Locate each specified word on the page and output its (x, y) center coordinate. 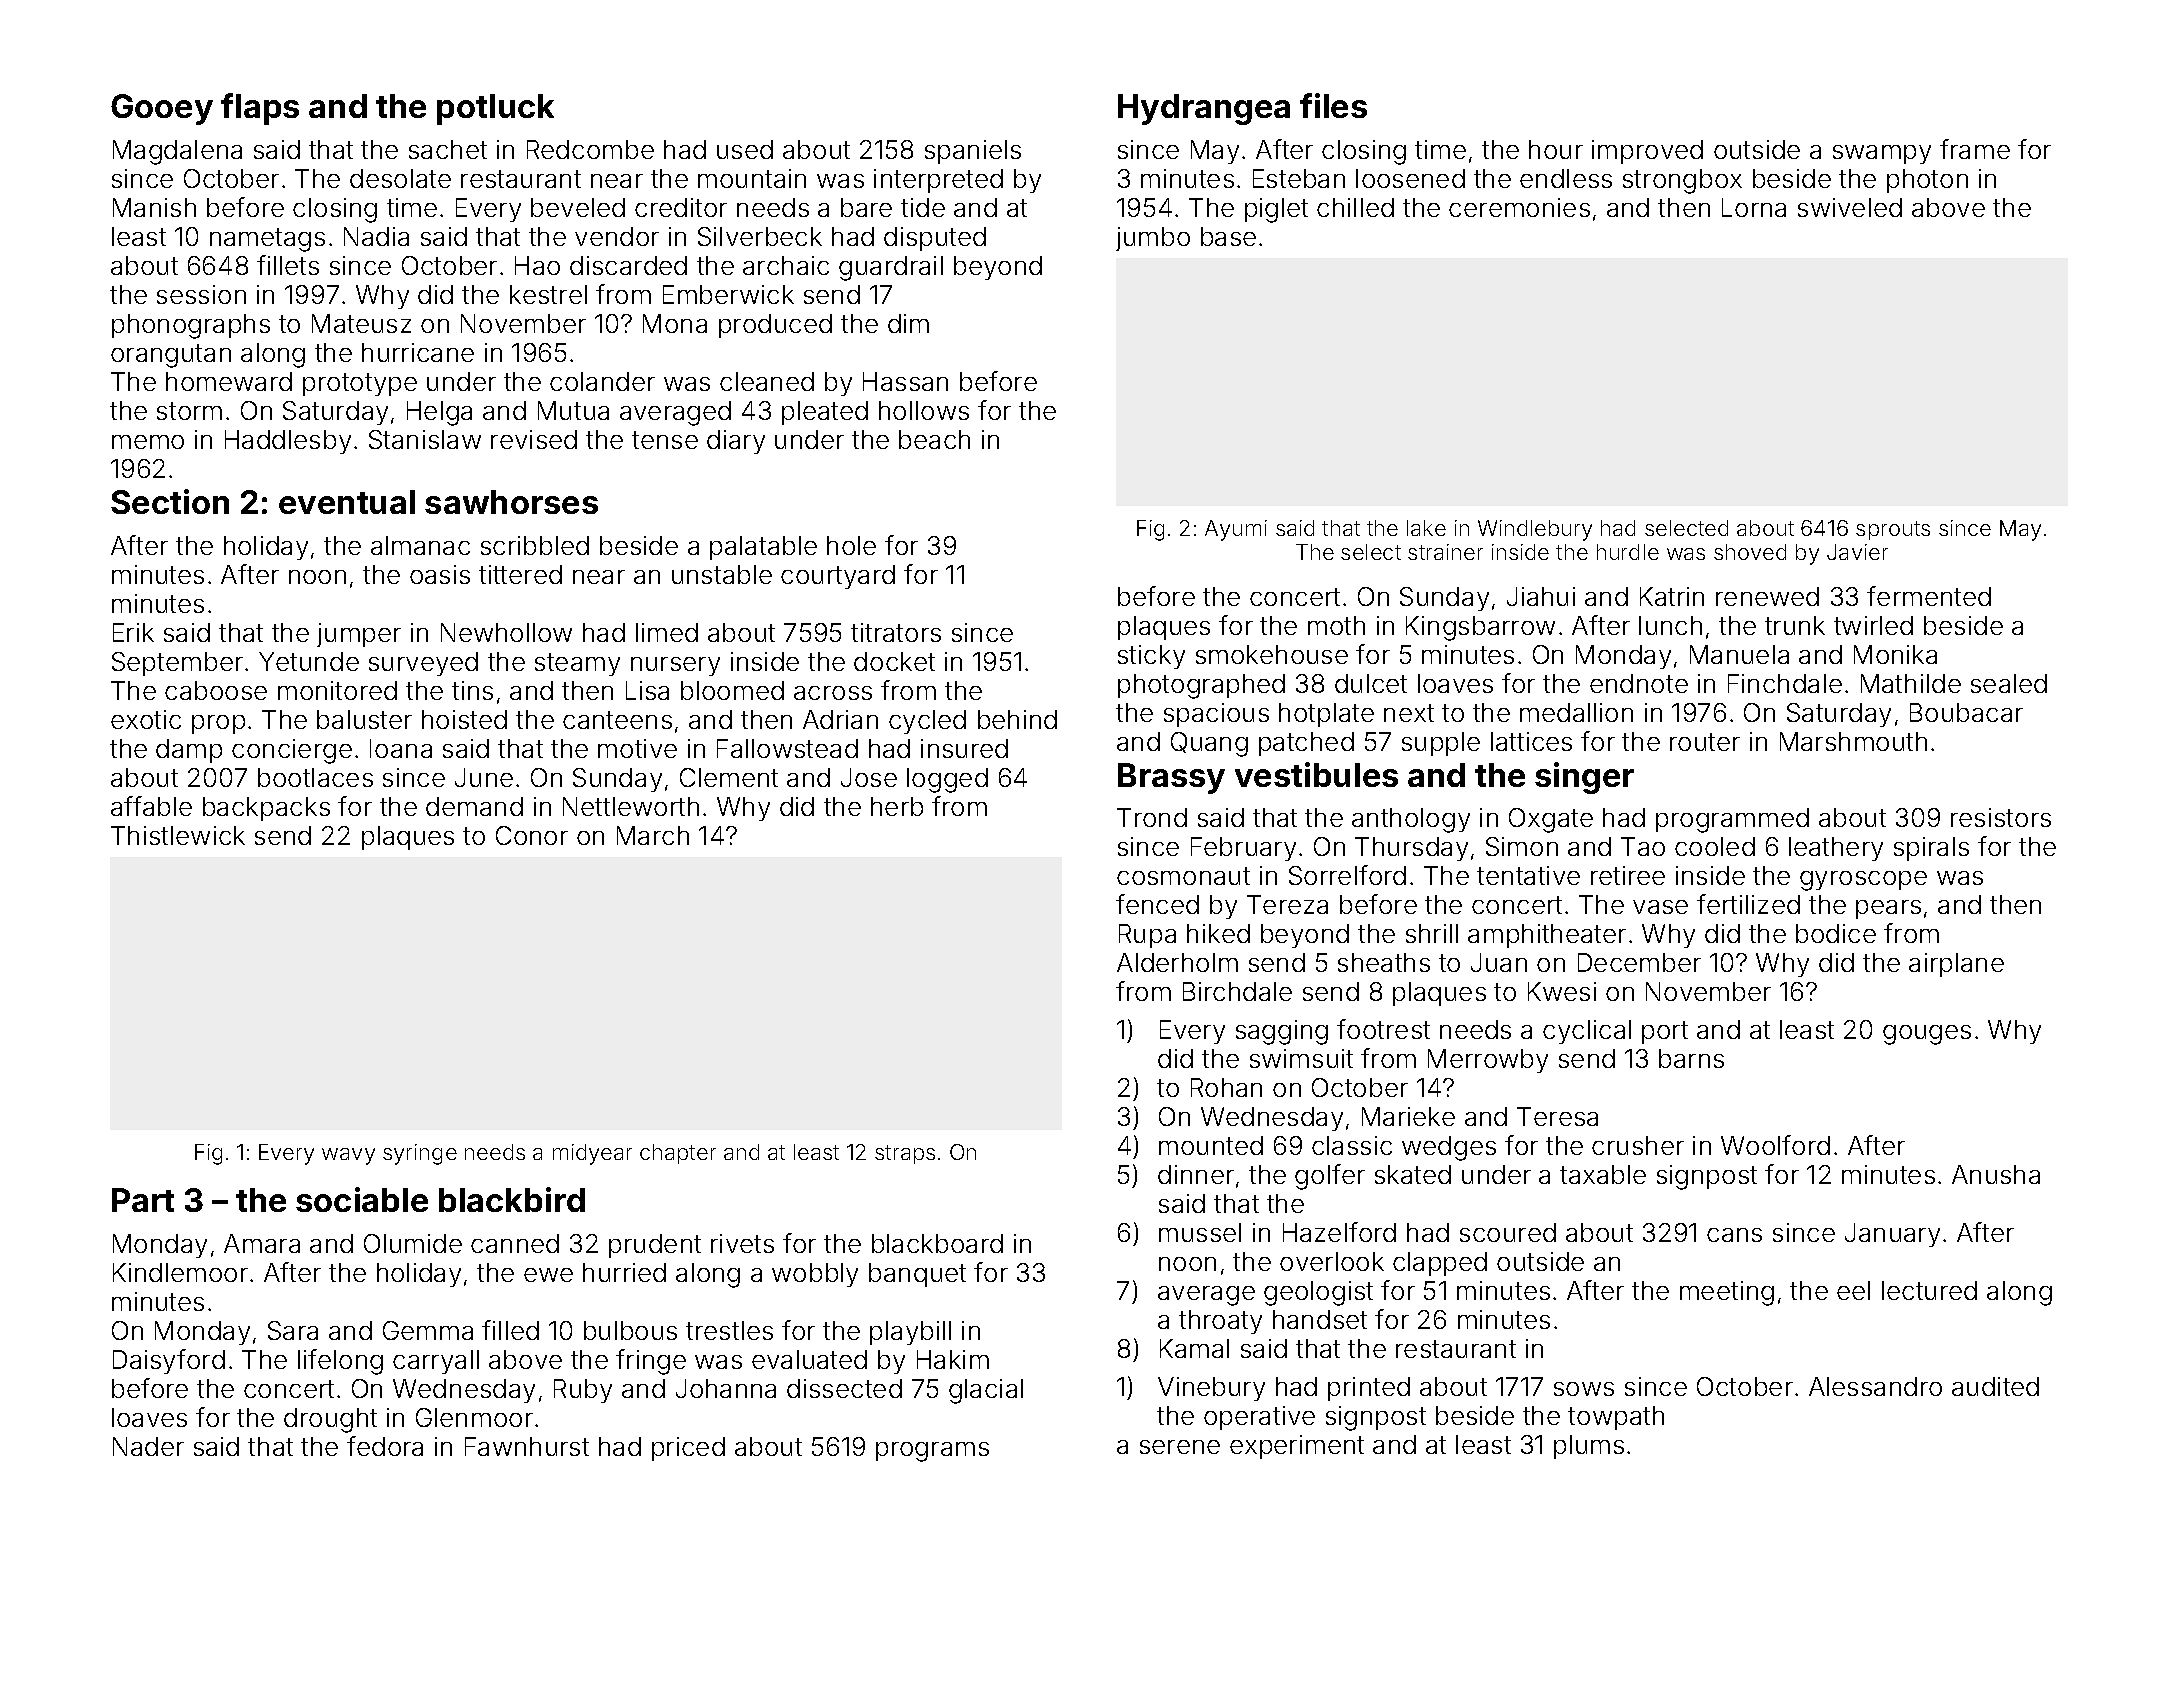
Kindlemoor (180, 1272)
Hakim (953, 1359)
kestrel (548, 294)
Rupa (1147, 936)
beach (934, 439)
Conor (532, 835)
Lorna (1754, 207)
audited (1995, 1386)
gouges (1927, 1035)
